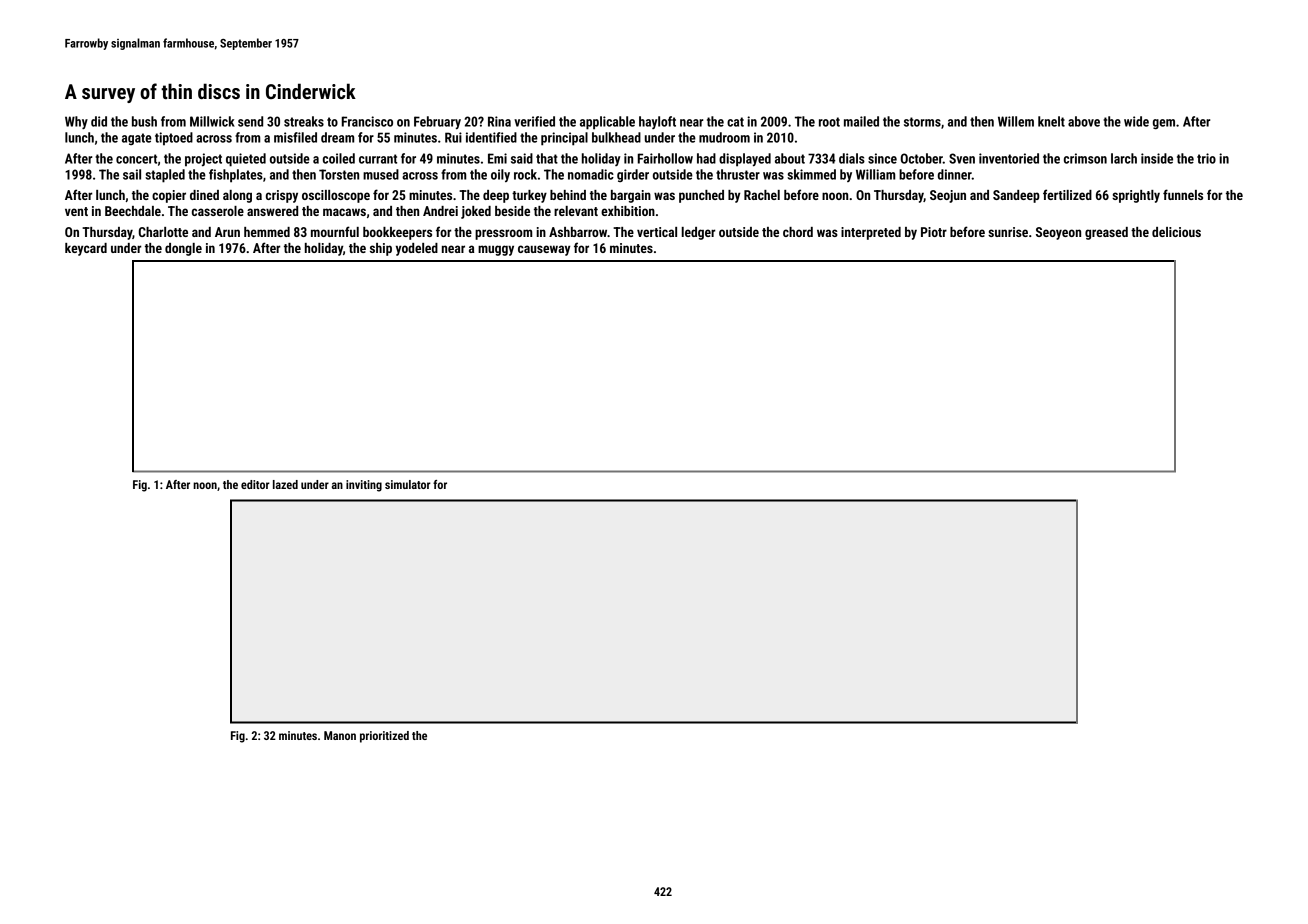 This screenshot has width=1308, height=924. I want to click on Rina, so click(499, 121).
